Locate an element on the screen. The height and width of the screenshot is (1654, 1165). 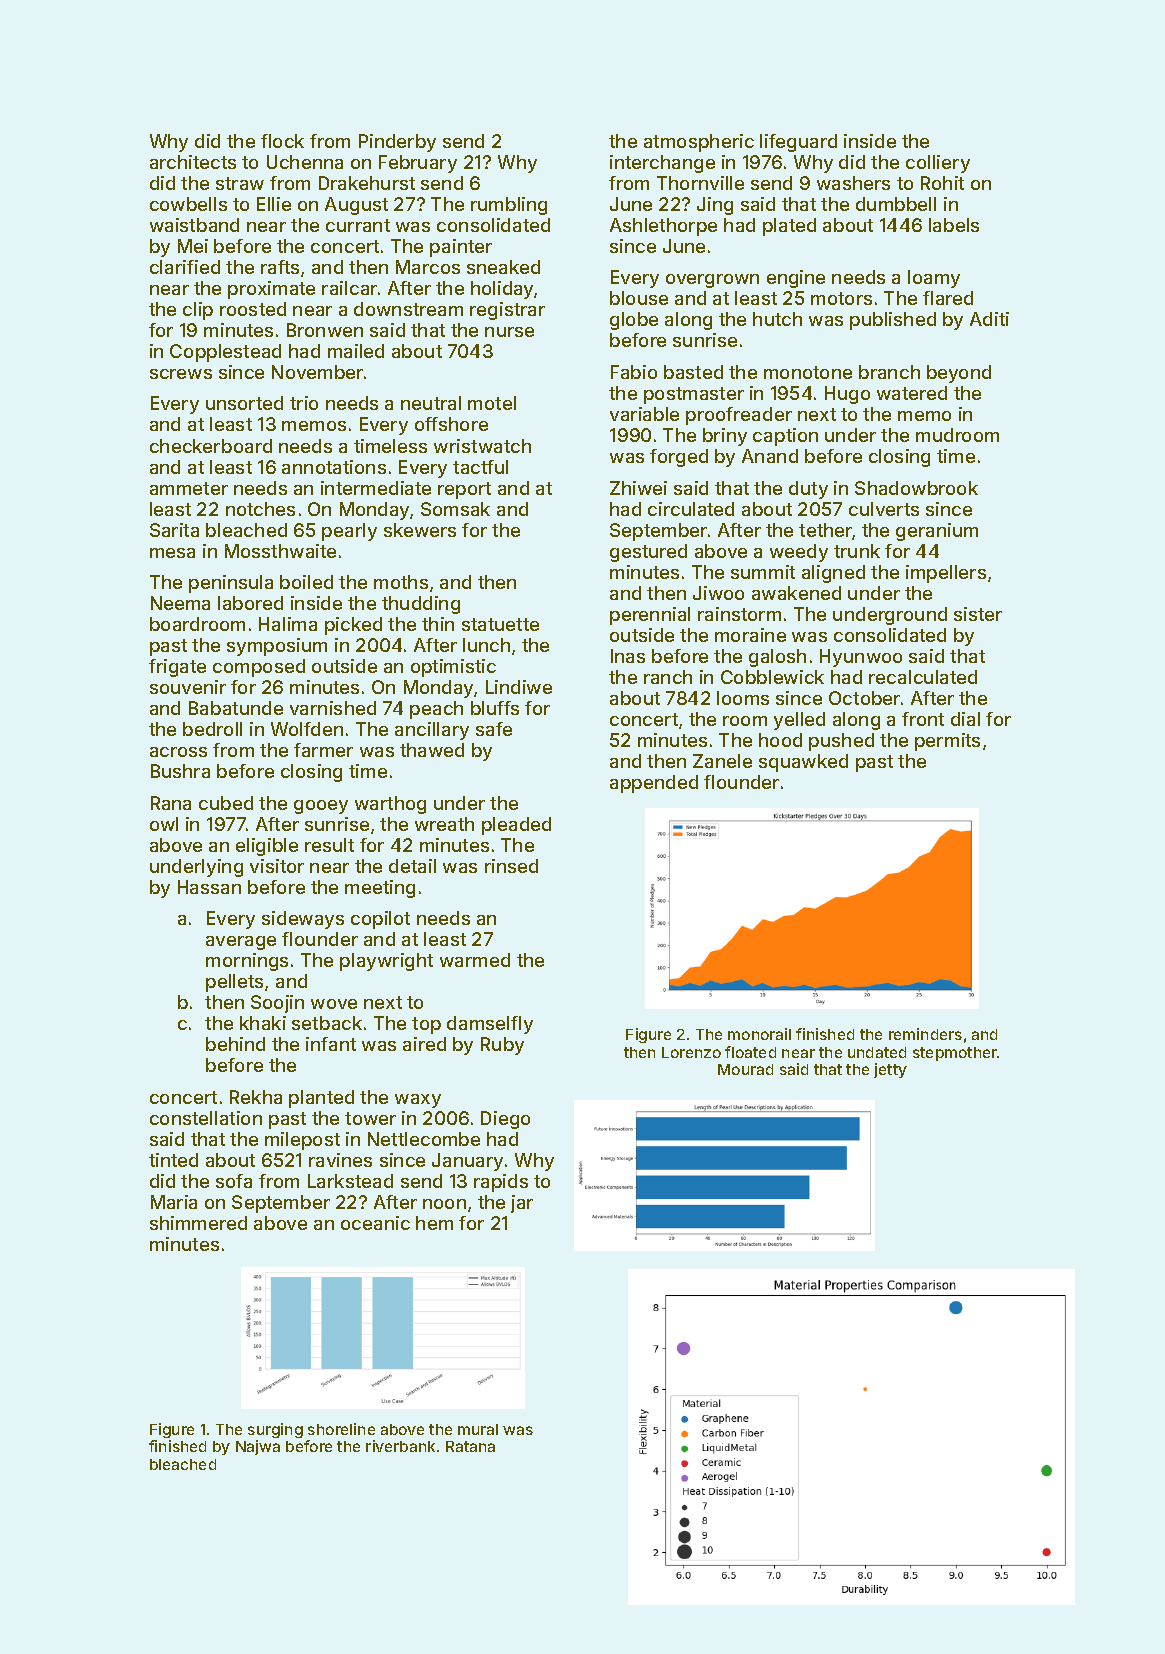
lifeguard is located at coordinates (798, 143).
